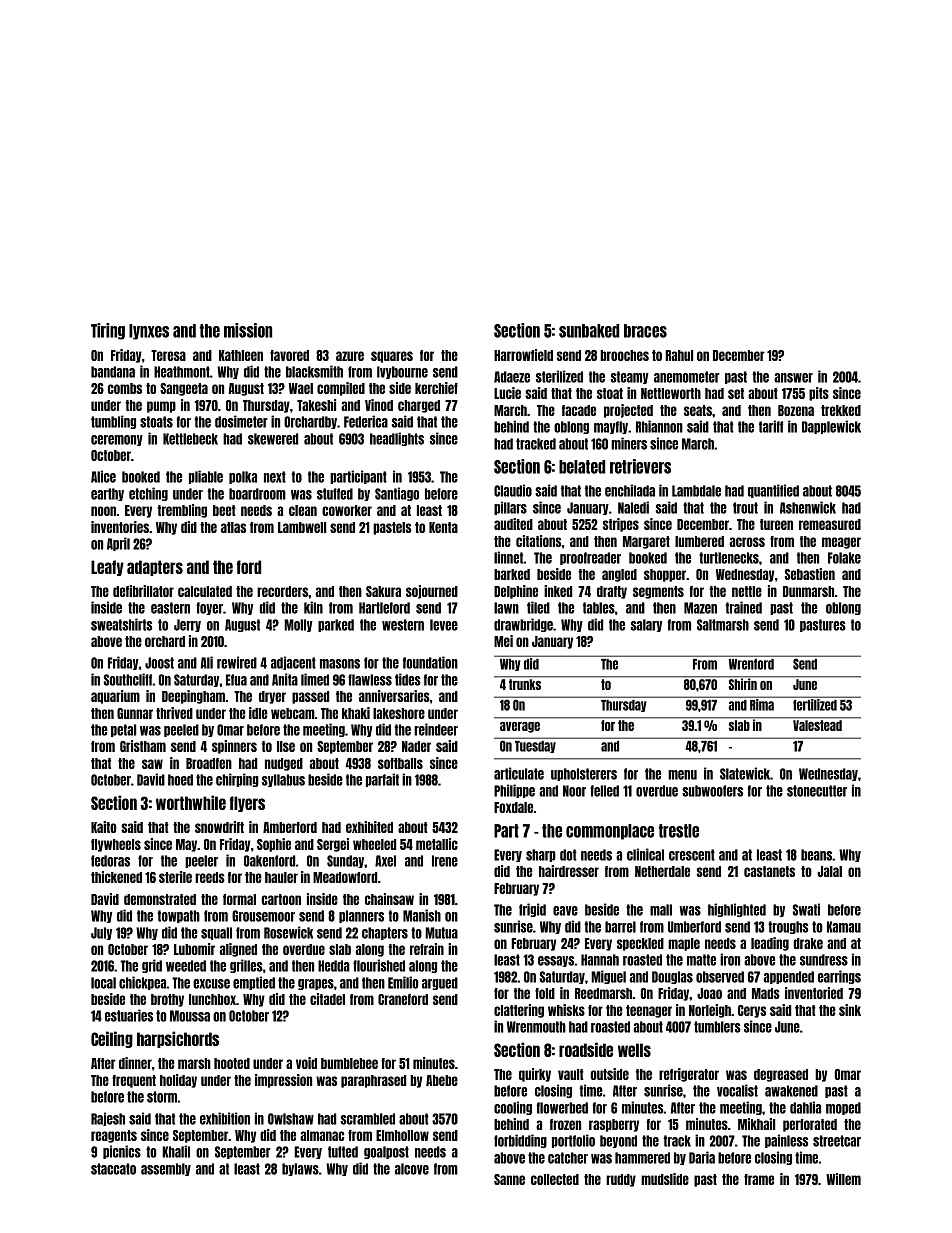  Describe the element at coordinates (430, 662) in the document. I see `foundation` at that location.
